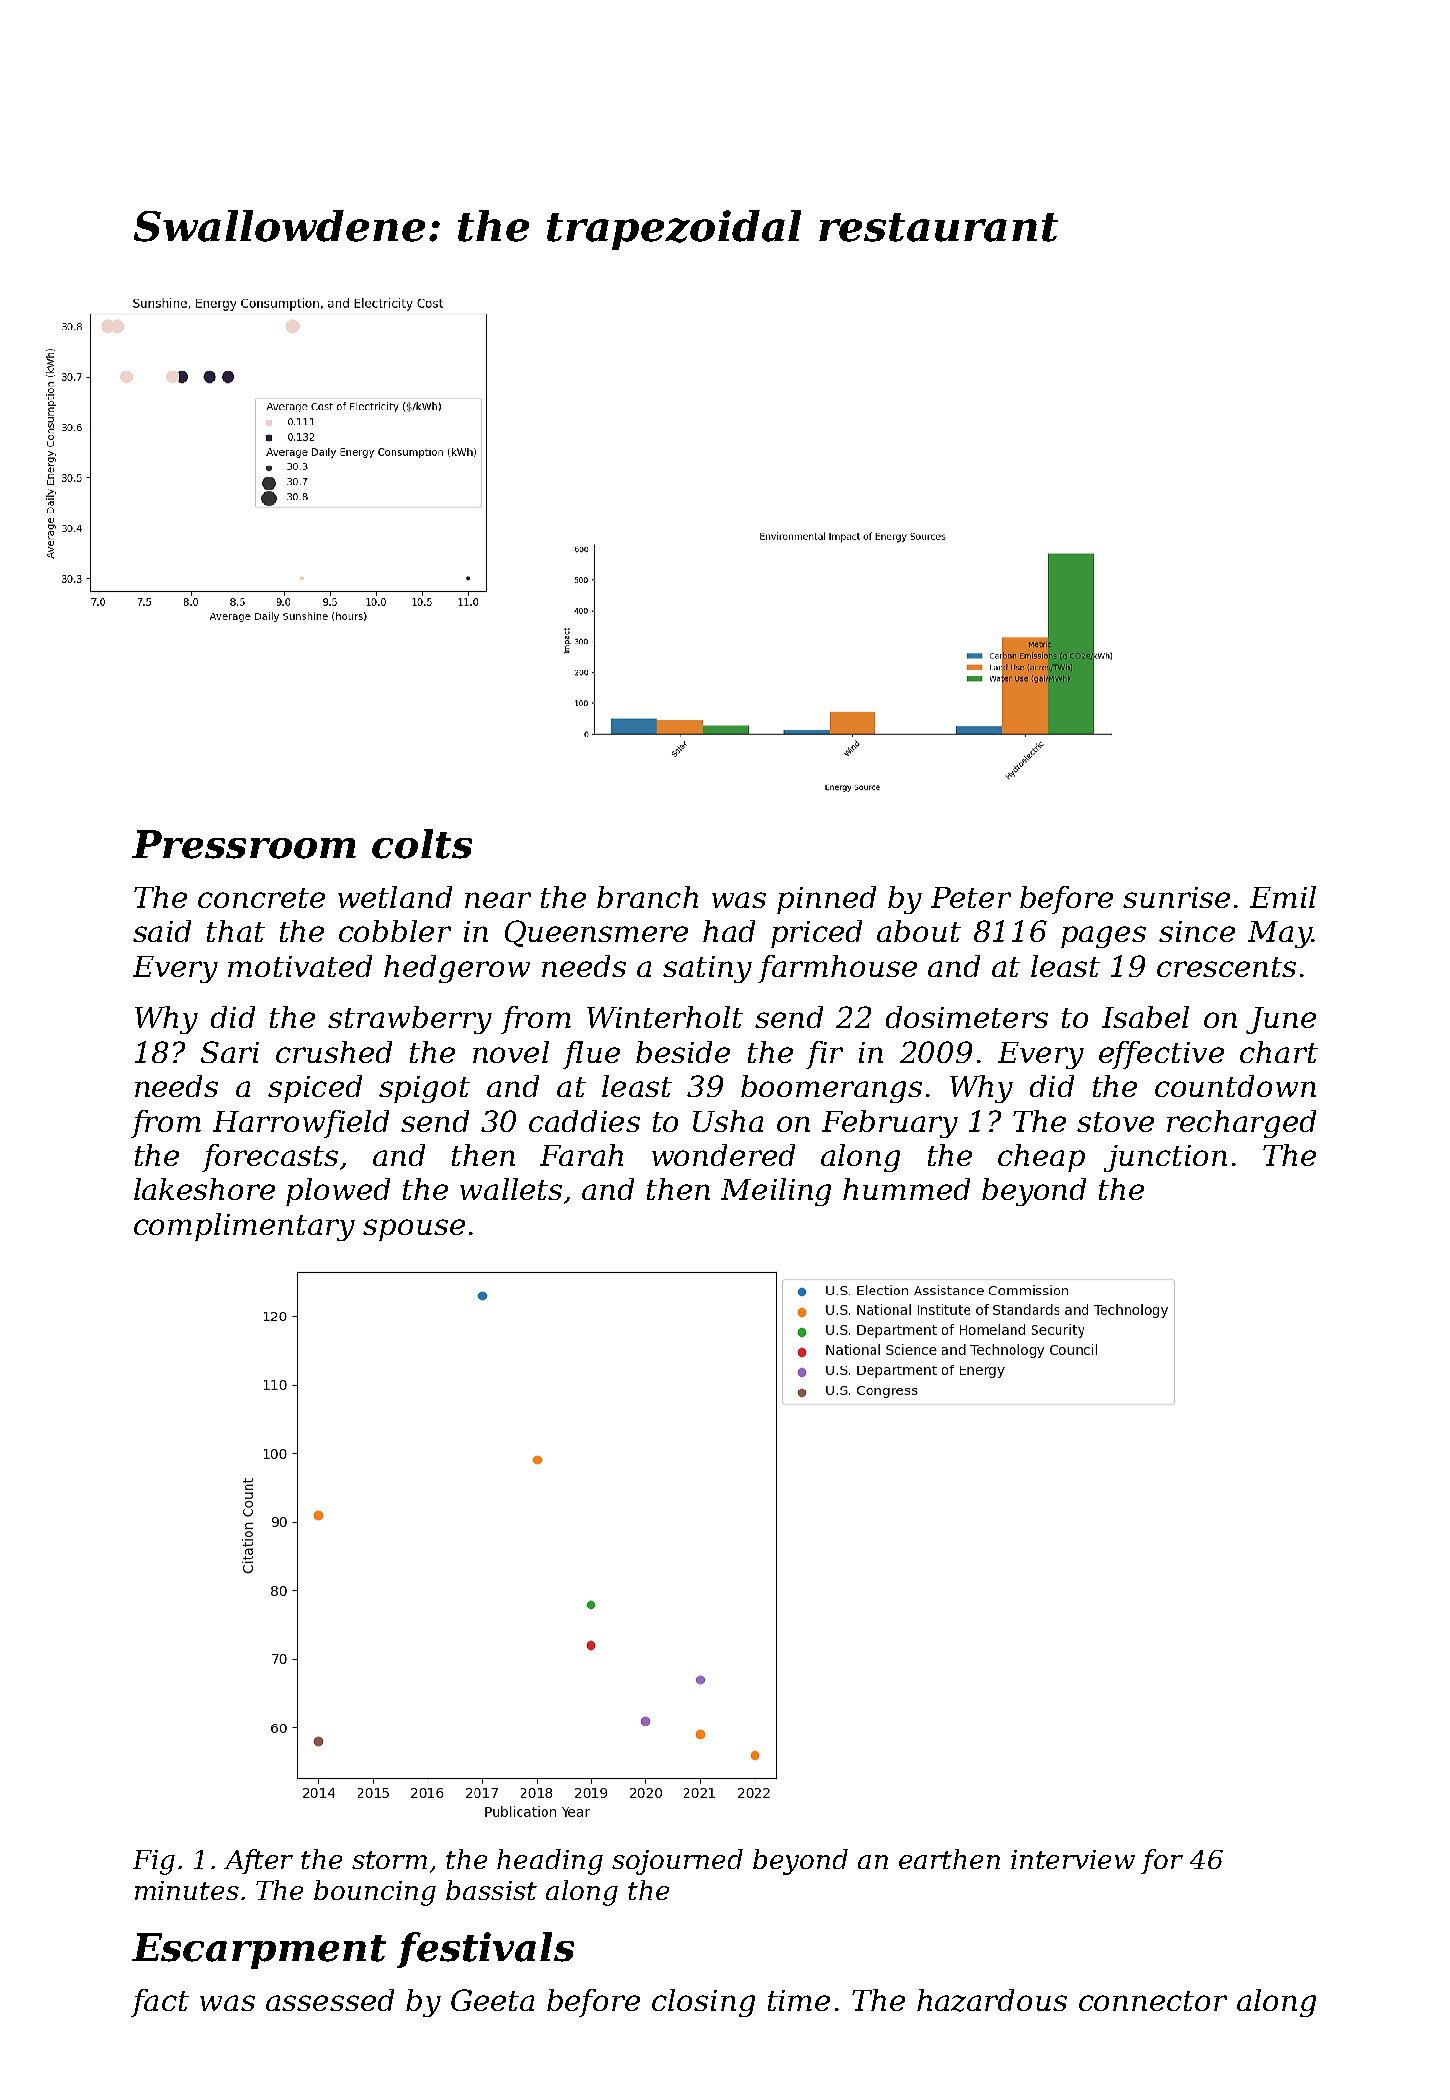  Describe the element at coordinates (236, 931) in the screenshot. I see `that` at that location.
